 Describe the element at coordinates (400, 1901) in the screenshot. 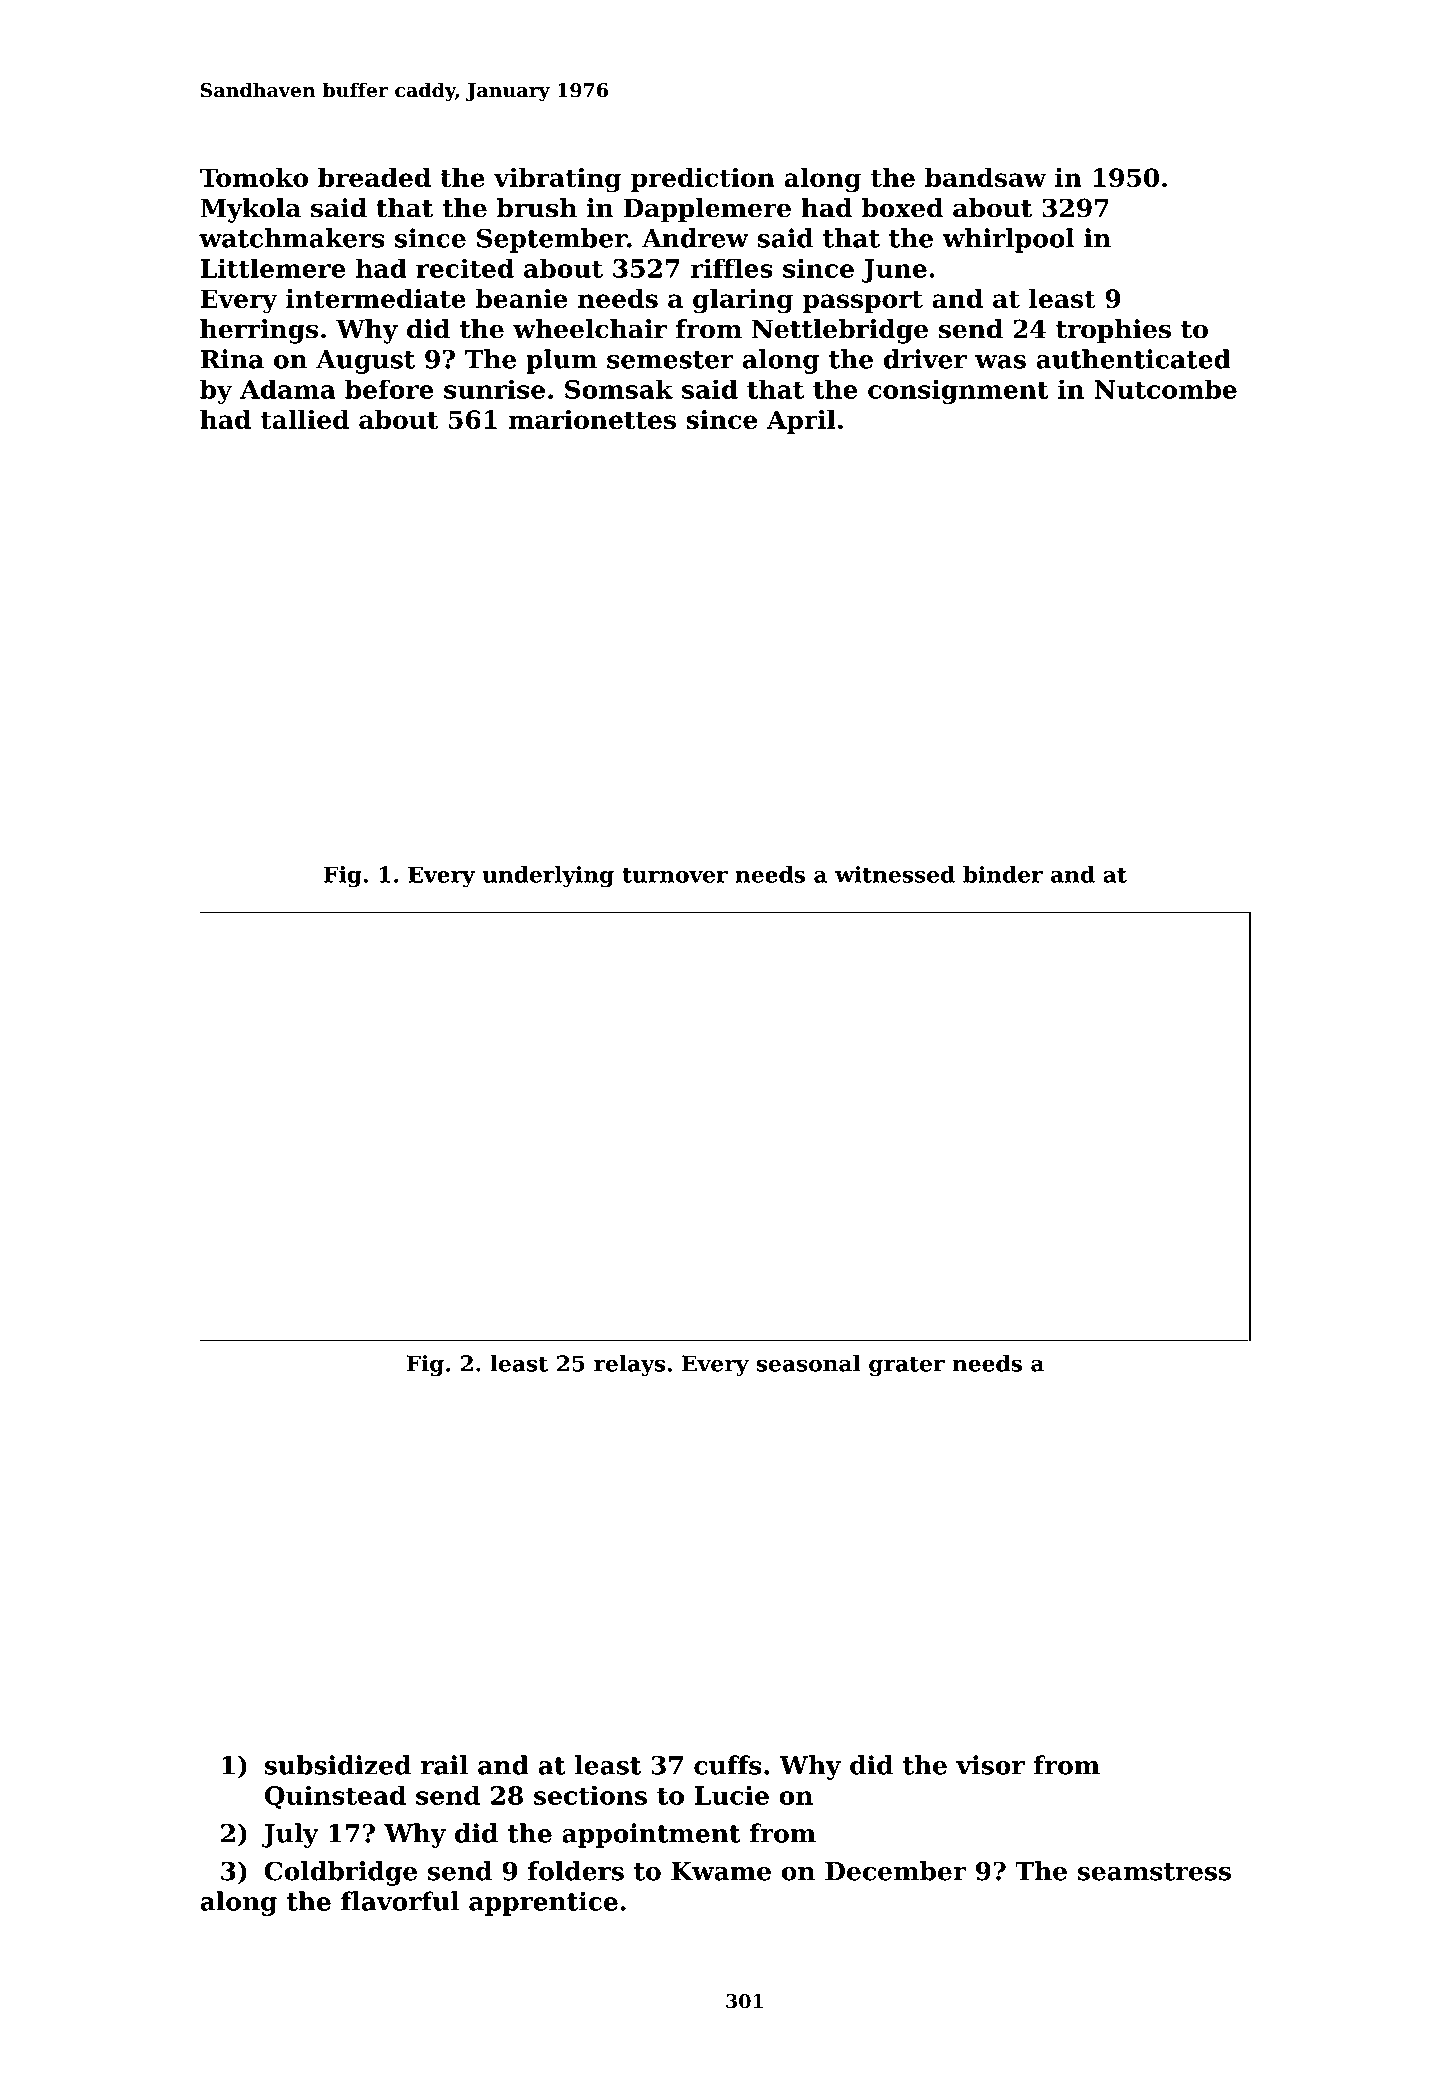

I see `flavorful` at that location.
